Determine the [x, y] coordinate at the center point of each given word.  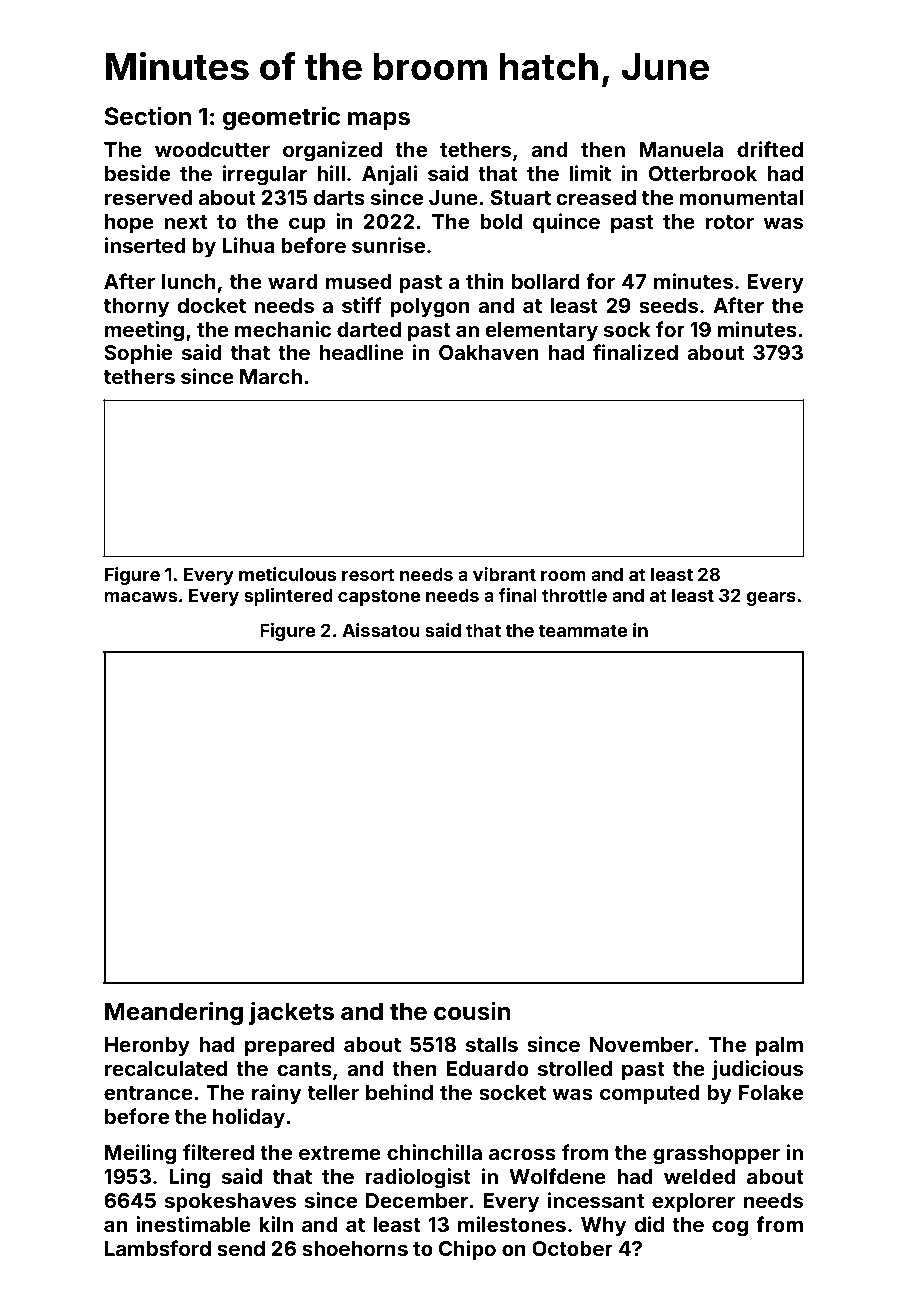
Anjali [389, 175]
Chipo [467, 1250]
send [241, 1248]
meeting [144, 331]
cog [730, 1228]
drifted [770, 149]
